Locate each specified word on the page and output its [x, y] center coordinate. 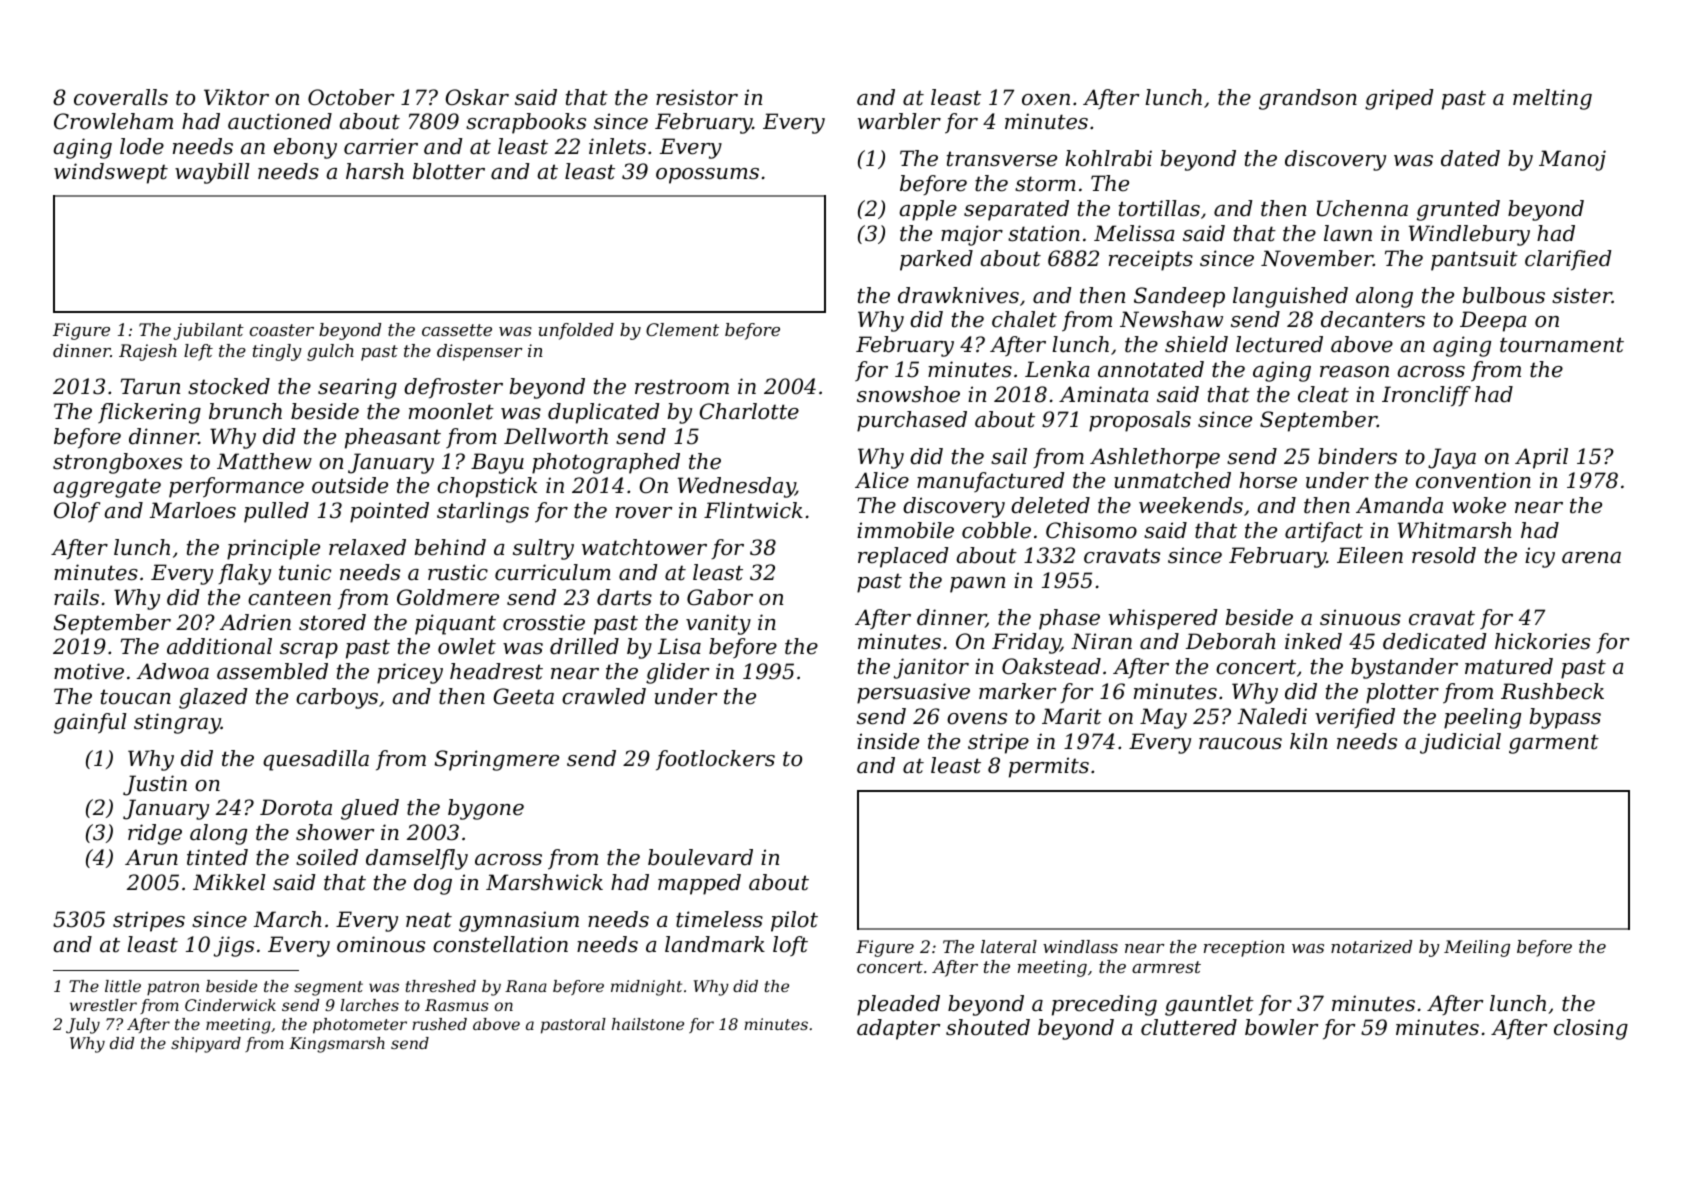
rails [76, 597]
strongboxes [117, 463]
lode [142, 146]
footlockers [715, 760]
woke [1479, 505]
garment [1554, 744]
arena [1591, 558]
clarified [1568, 260]
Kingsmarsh [337, 1045]
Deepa [1493, 321]
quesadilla [316, 760]
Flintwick [753, 510]
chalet [1024, 319]
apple [928, 210]
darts [624, 597]
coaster [282, 330]
